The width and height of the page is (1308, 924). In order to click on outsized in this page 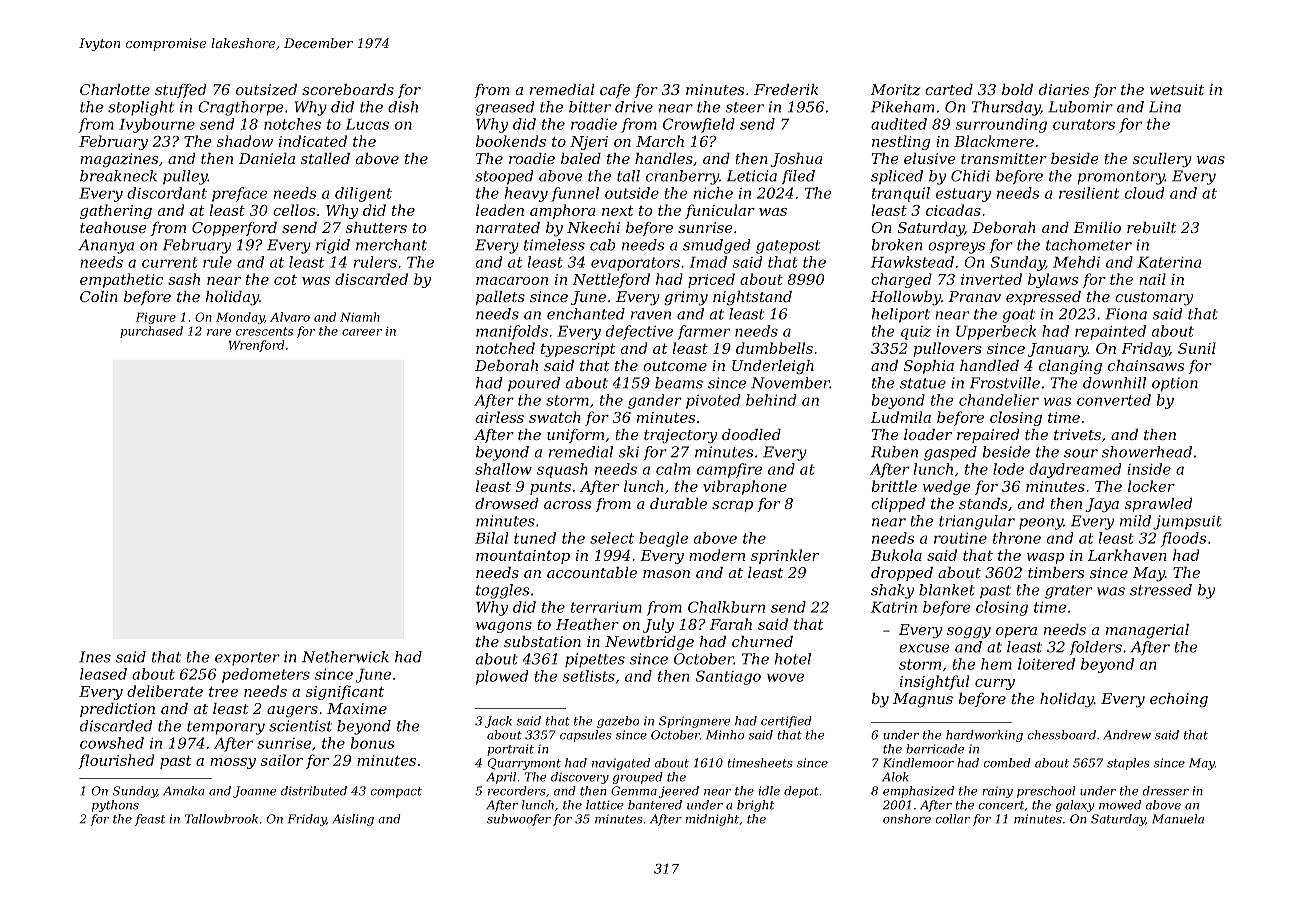, I will do `click(266, 90)`.
